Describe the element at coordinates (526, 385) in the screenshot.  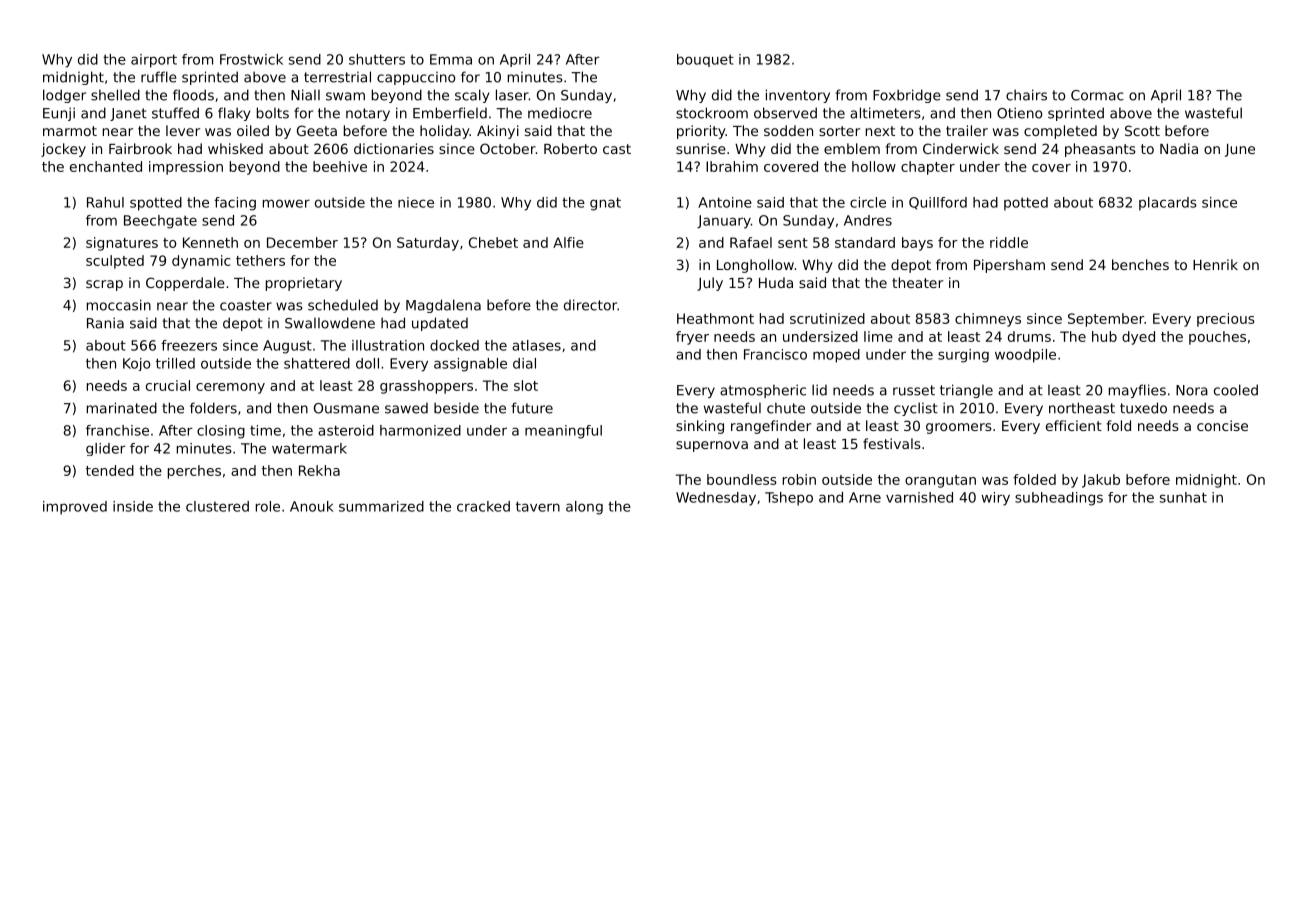
I see `slot` at that location.
